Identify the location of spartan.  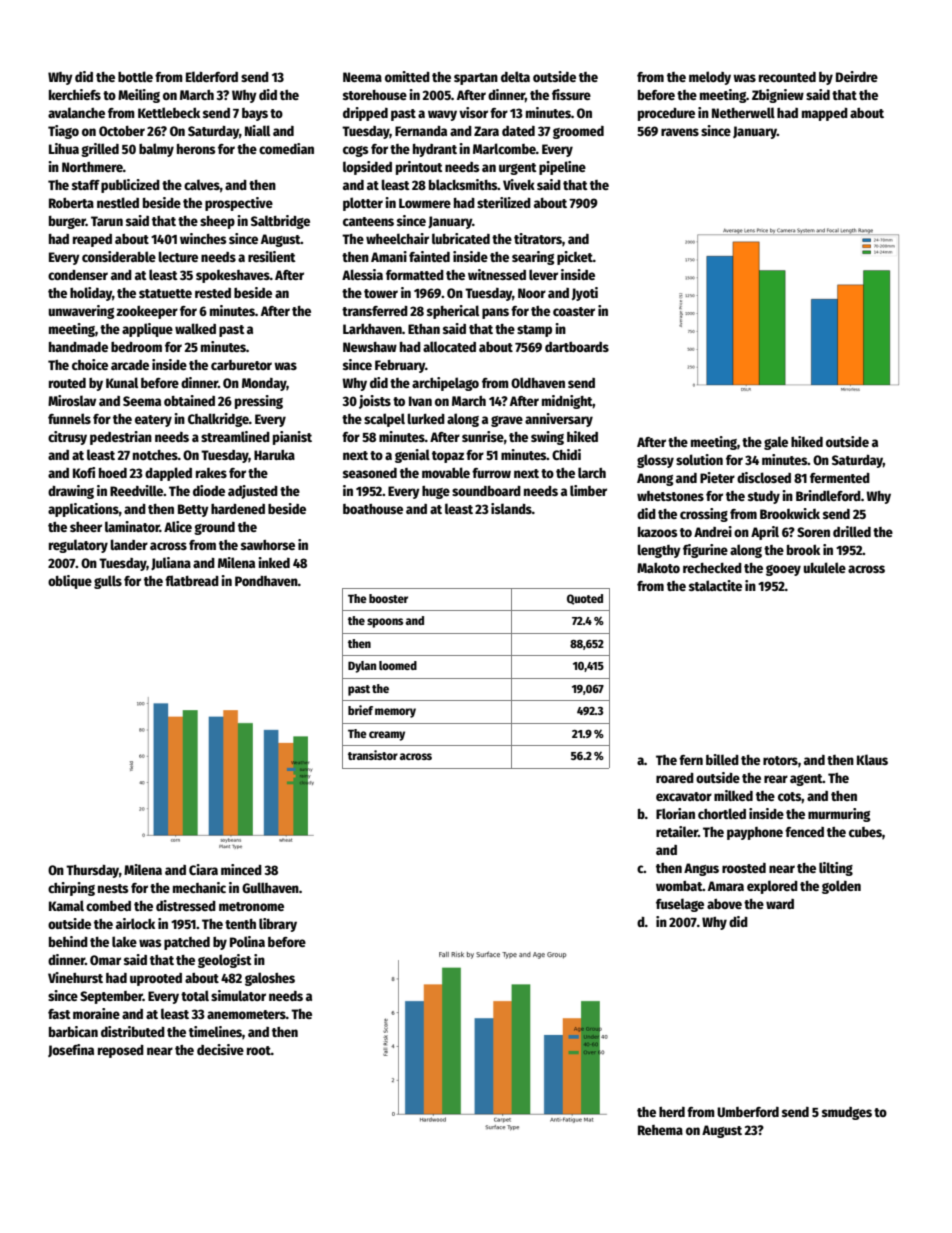
(476, 79).
